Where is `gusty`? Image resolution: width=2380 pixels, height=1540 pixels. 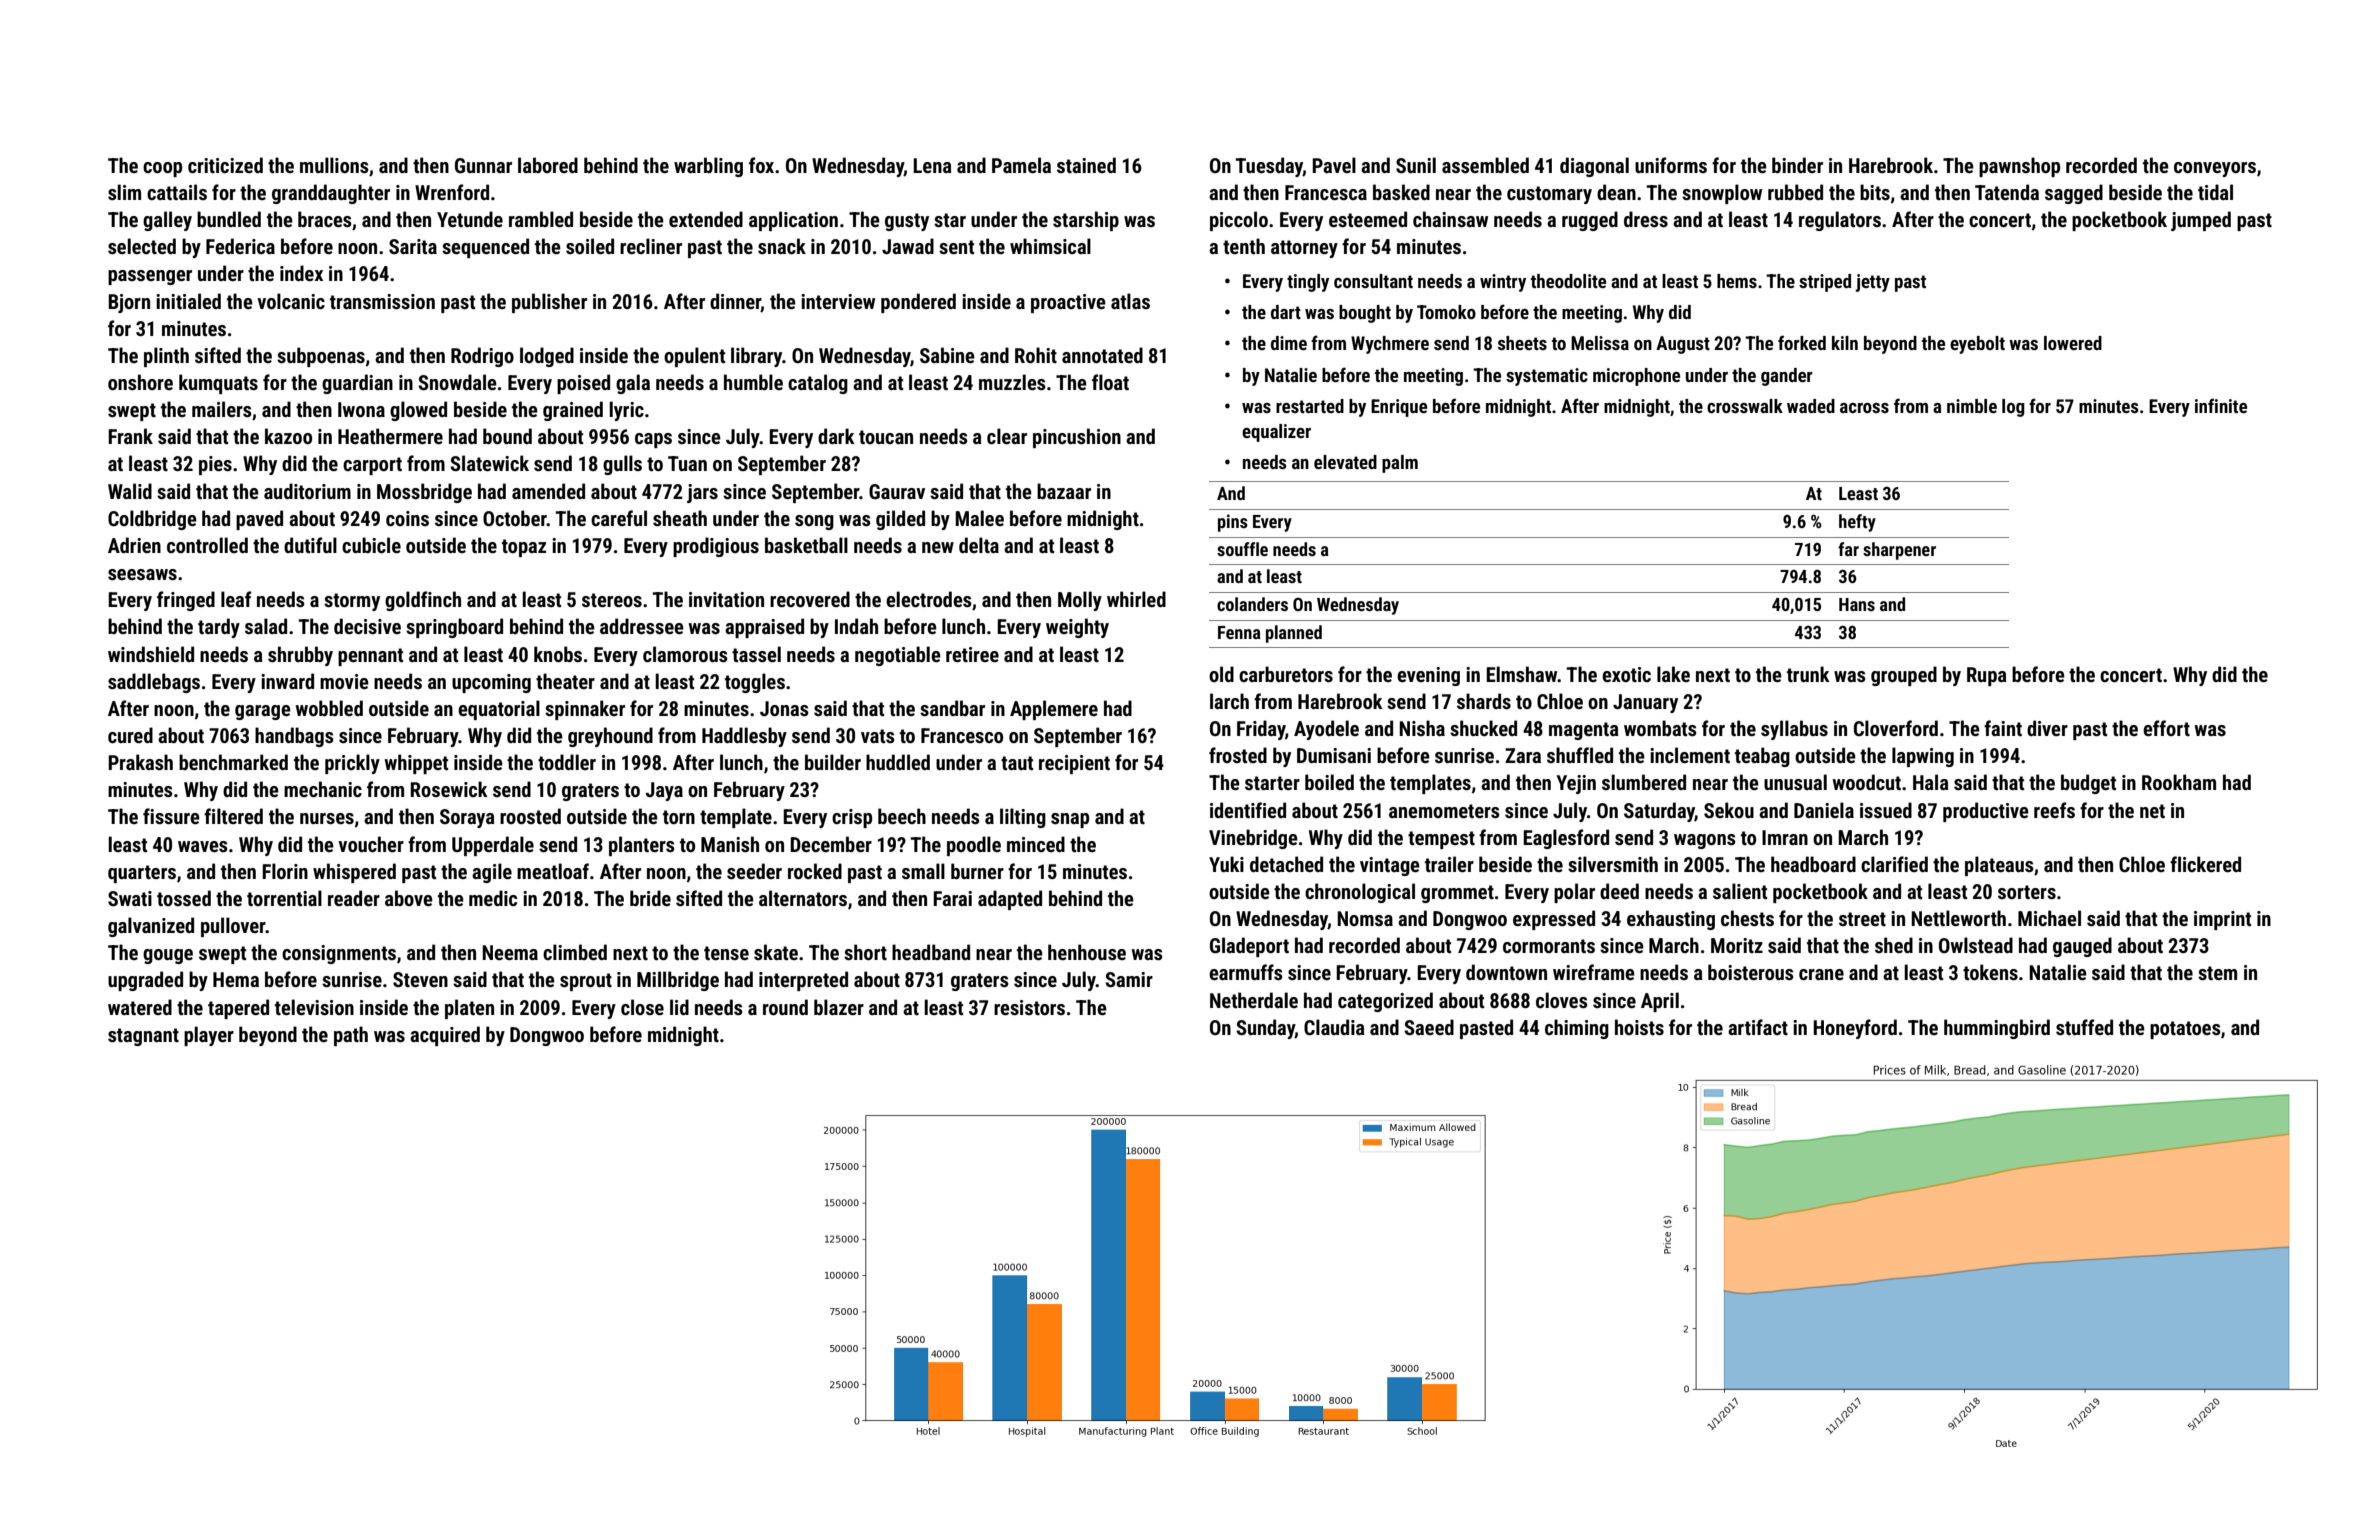
gusty is located at coordinates (907, 222).
